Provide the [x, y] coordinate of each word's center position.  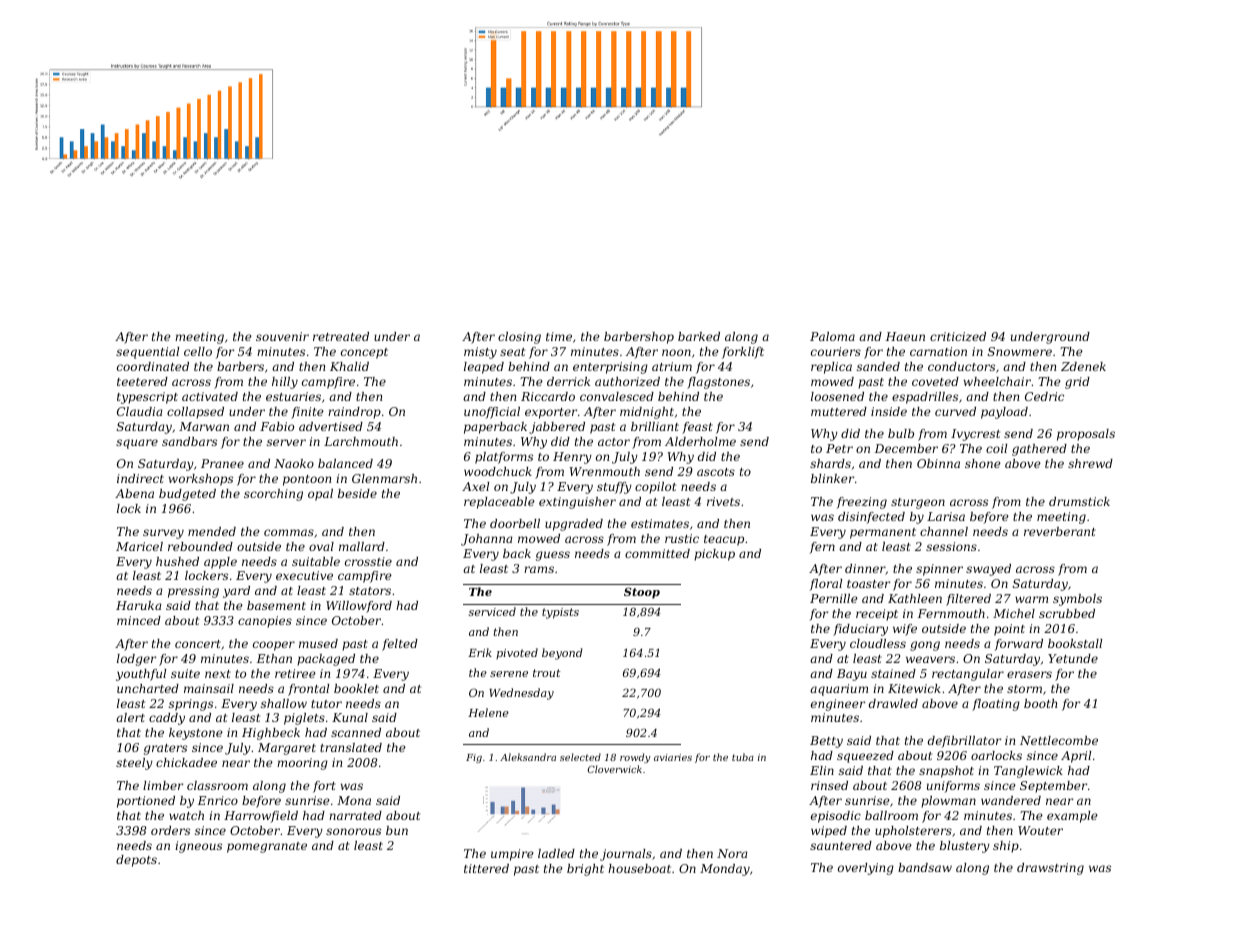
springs [191, 705]
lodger [136, 660]
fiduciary [860, 630]
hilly [285, 383]
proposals [1086, 435]
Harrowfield [261, 817]
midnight [647, 413]
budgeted [187, 495]
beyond [562, 654]
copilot [655, 488]
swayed [988, 570]
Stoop [642, 593]
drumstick [1079, 501]
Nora [732, 853]
